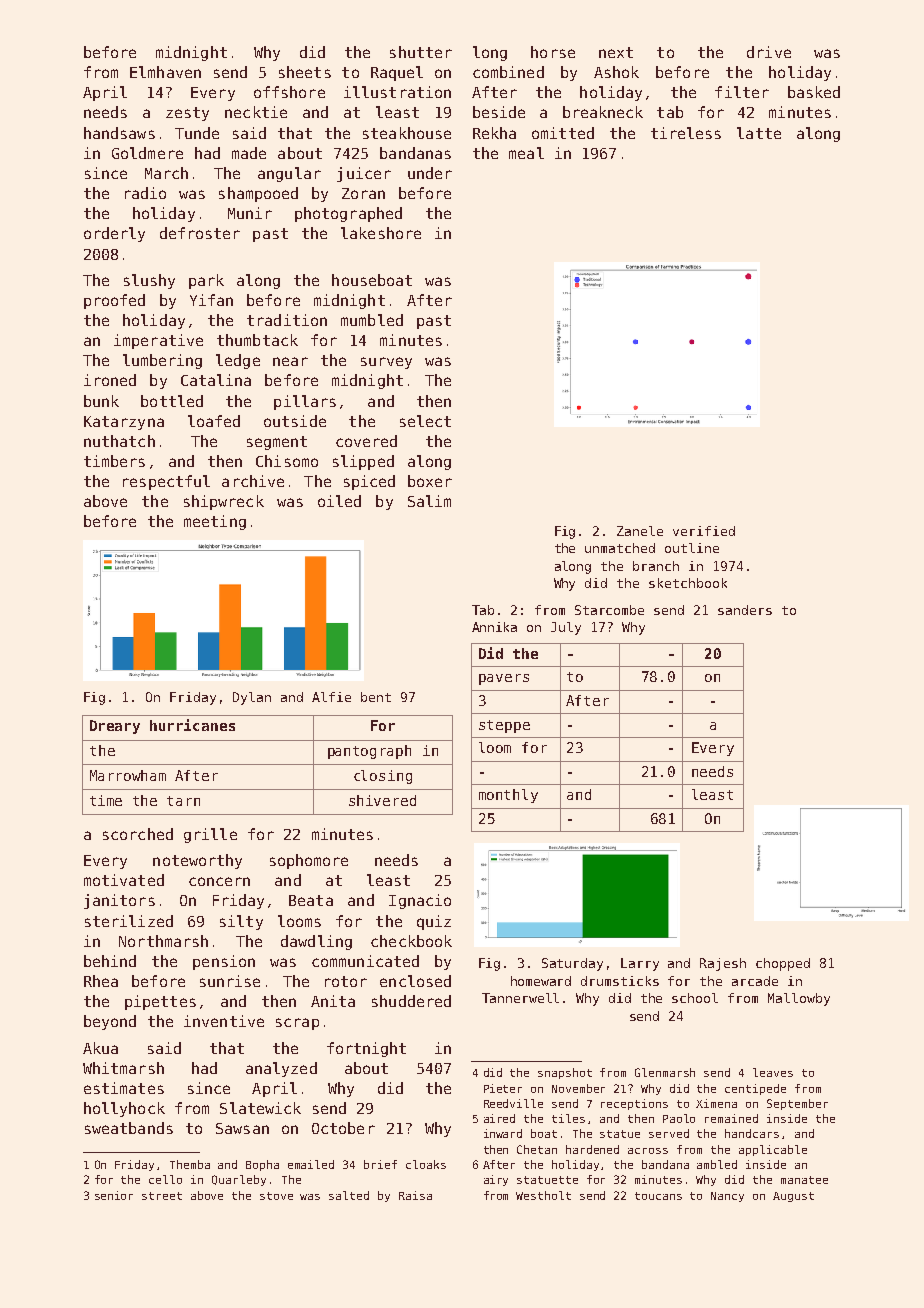 The height and width of the screenshot is (1308, 924). I want to click on Northmarsh, so click(163, 941).
